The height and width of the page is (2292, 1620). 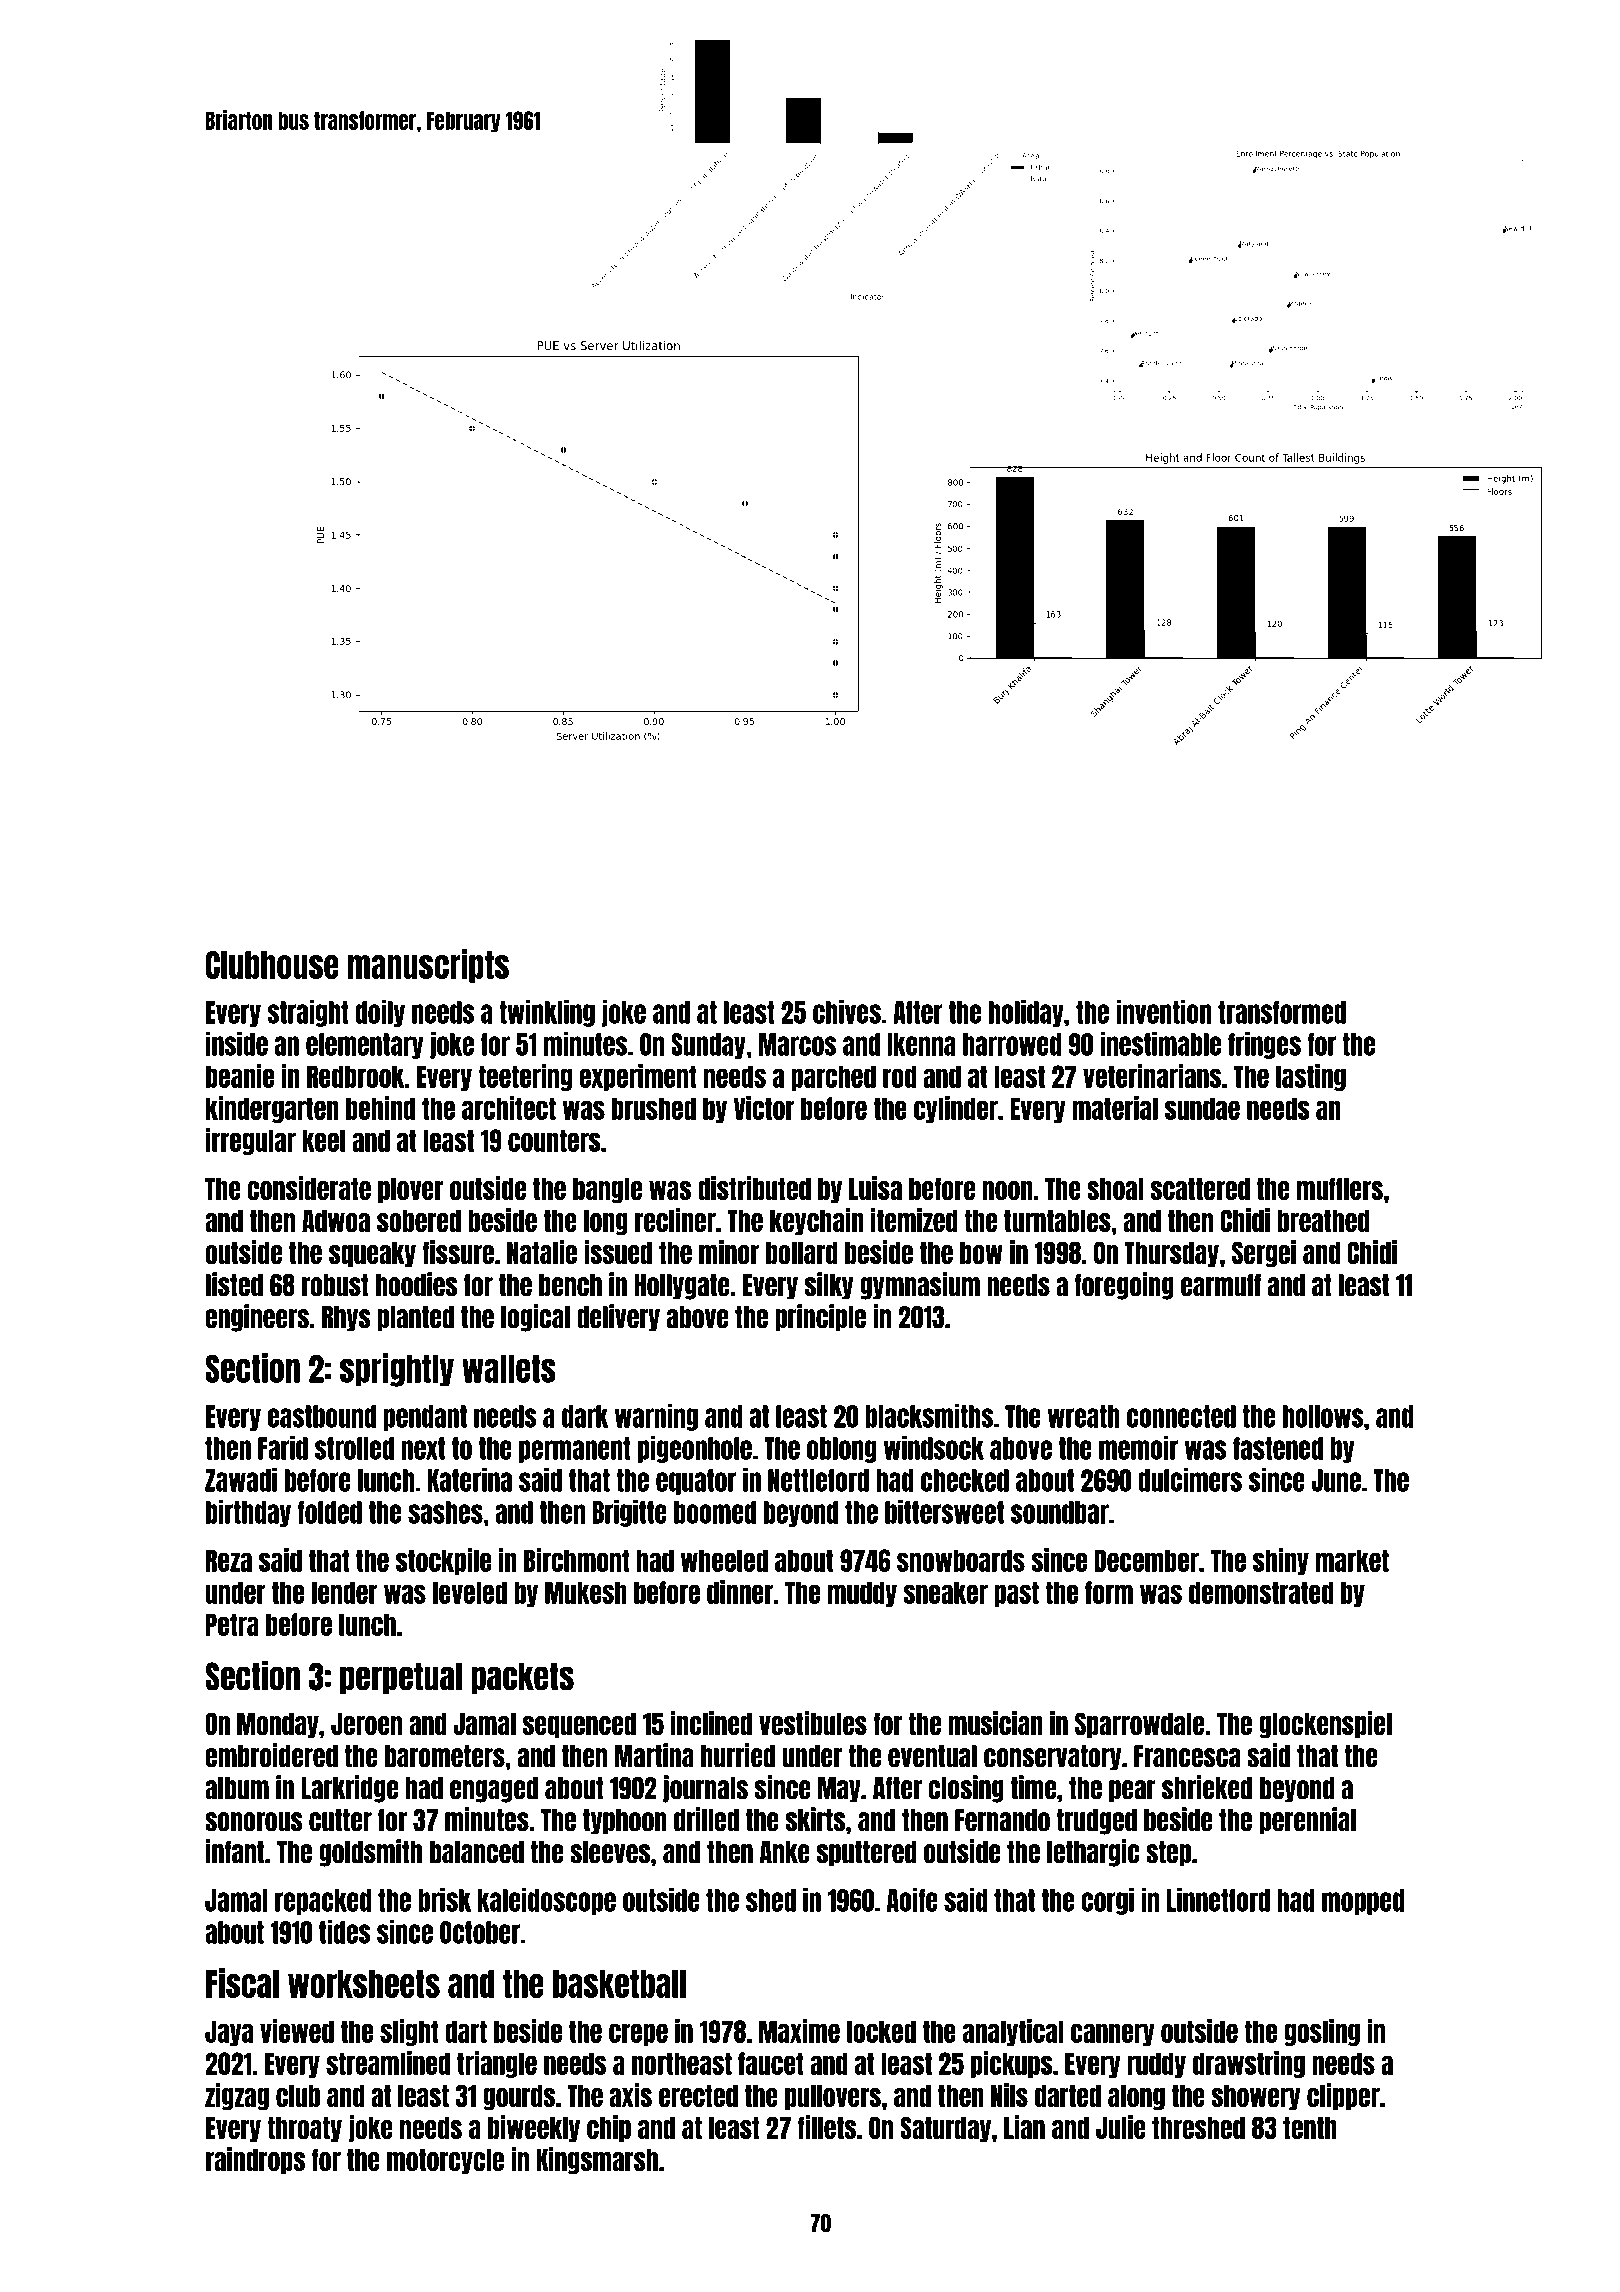 I want to click on engaged, so click(x=494, y=1790).
